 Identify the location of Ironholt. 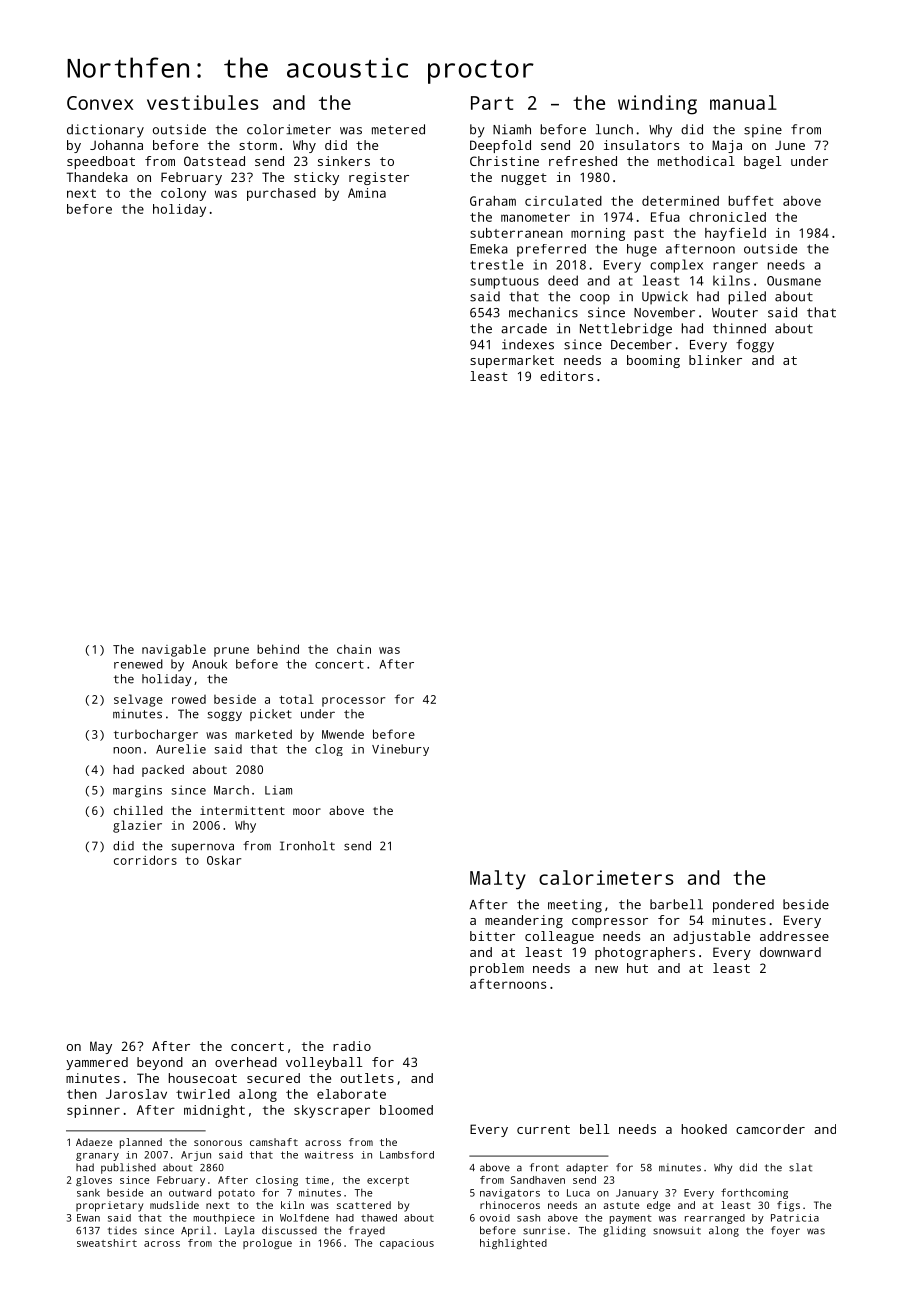
(307, 846).
